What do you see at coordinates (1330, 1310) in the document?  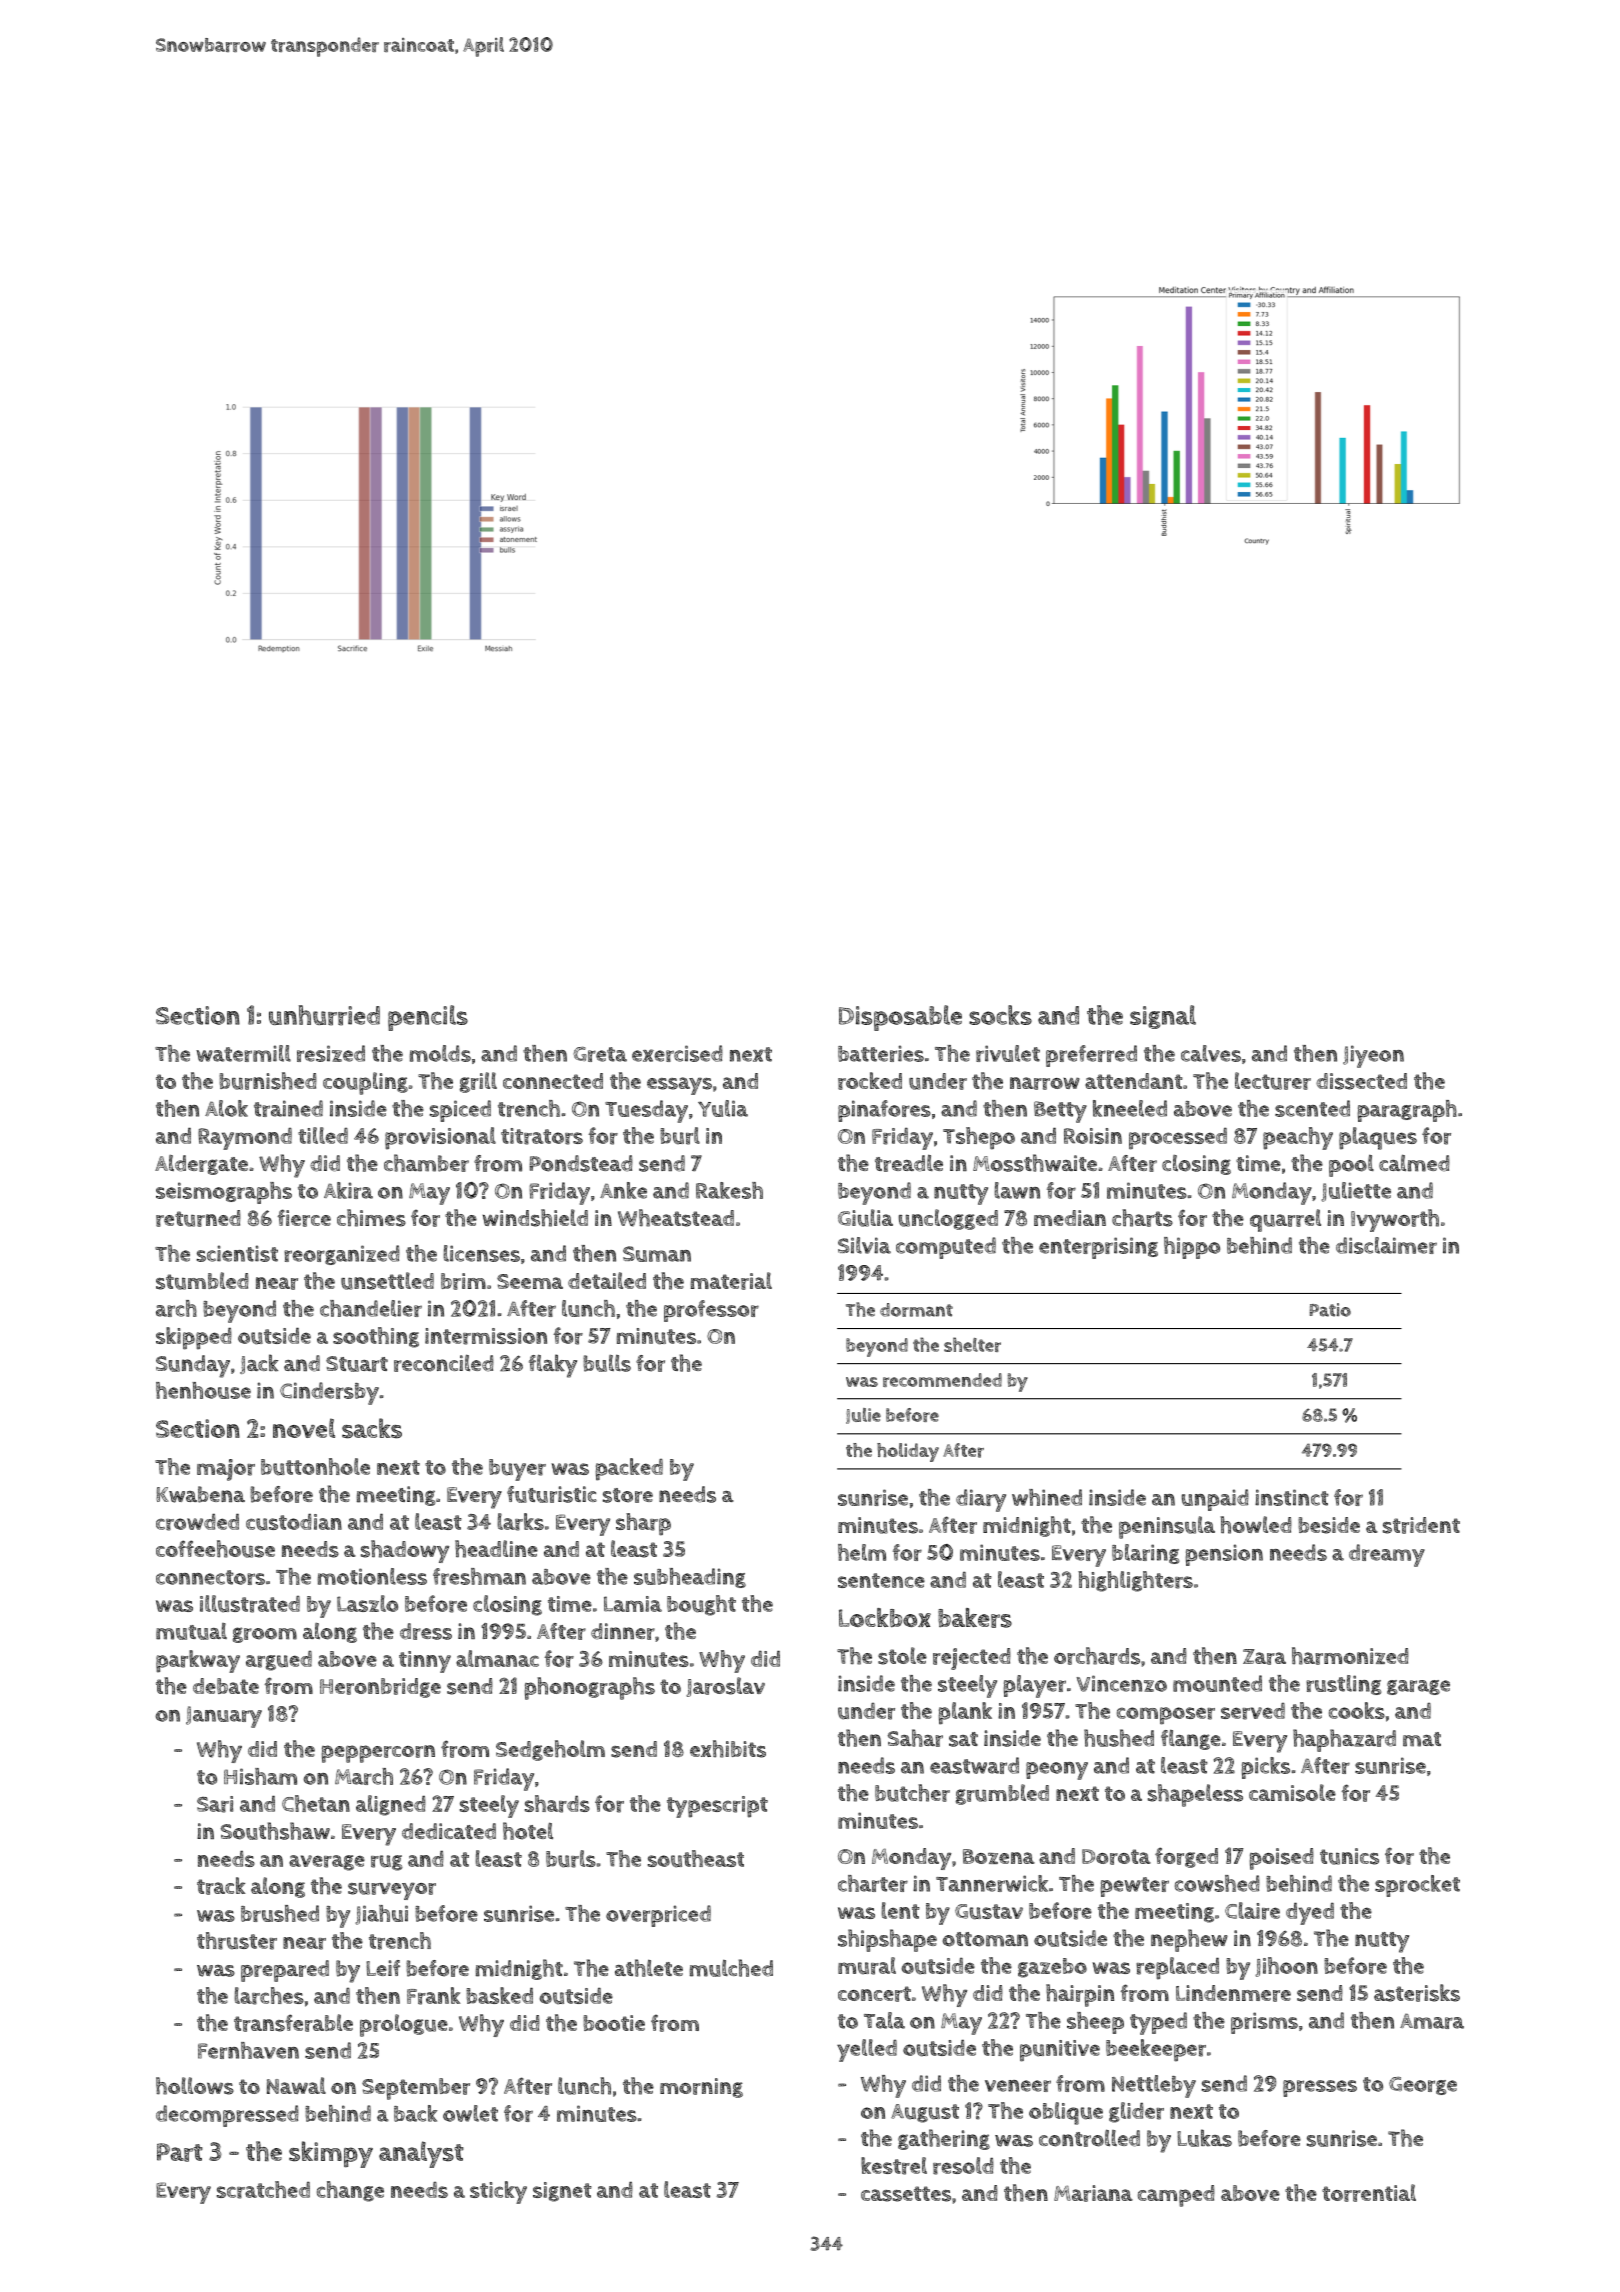 I see `Patio` at bounding box center [1330, 1310].
